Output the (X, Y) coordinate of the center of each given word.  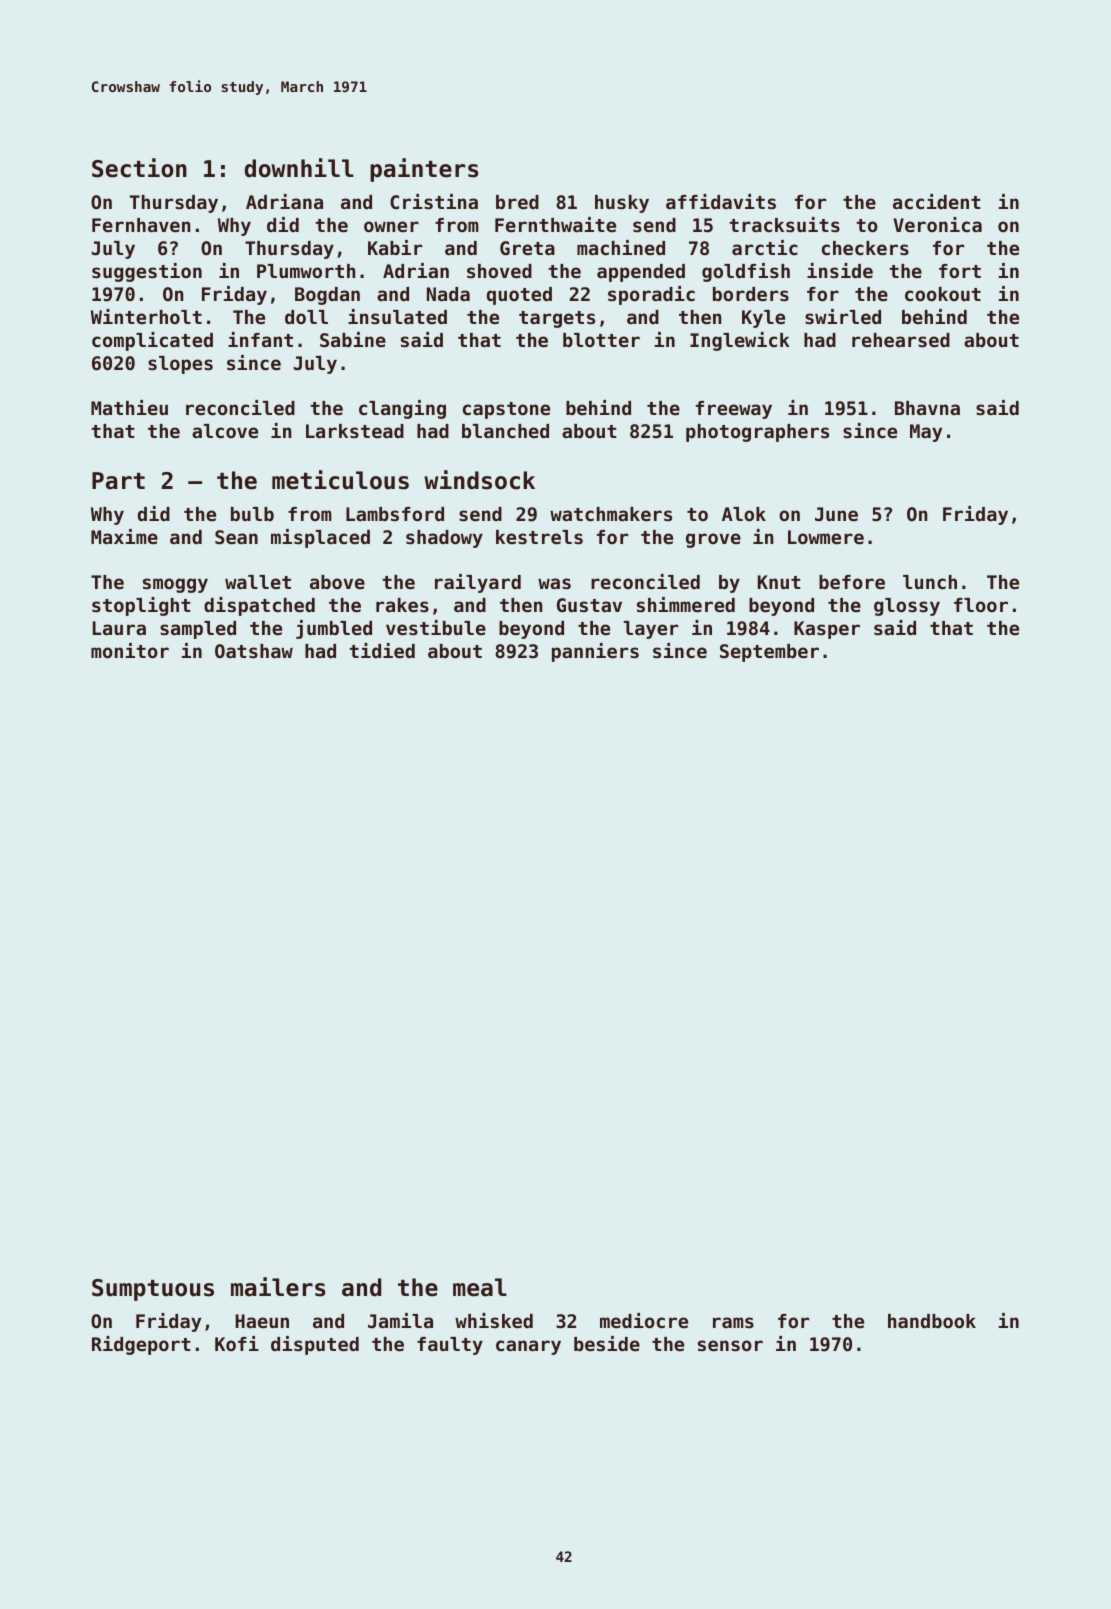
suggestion (147, 272)
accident (937, 201)
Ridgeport (141, 1345)
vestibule (436, 628)
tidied (382, 651)
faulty (450, 1346)
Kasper (827, 630)
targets (557, 319)
